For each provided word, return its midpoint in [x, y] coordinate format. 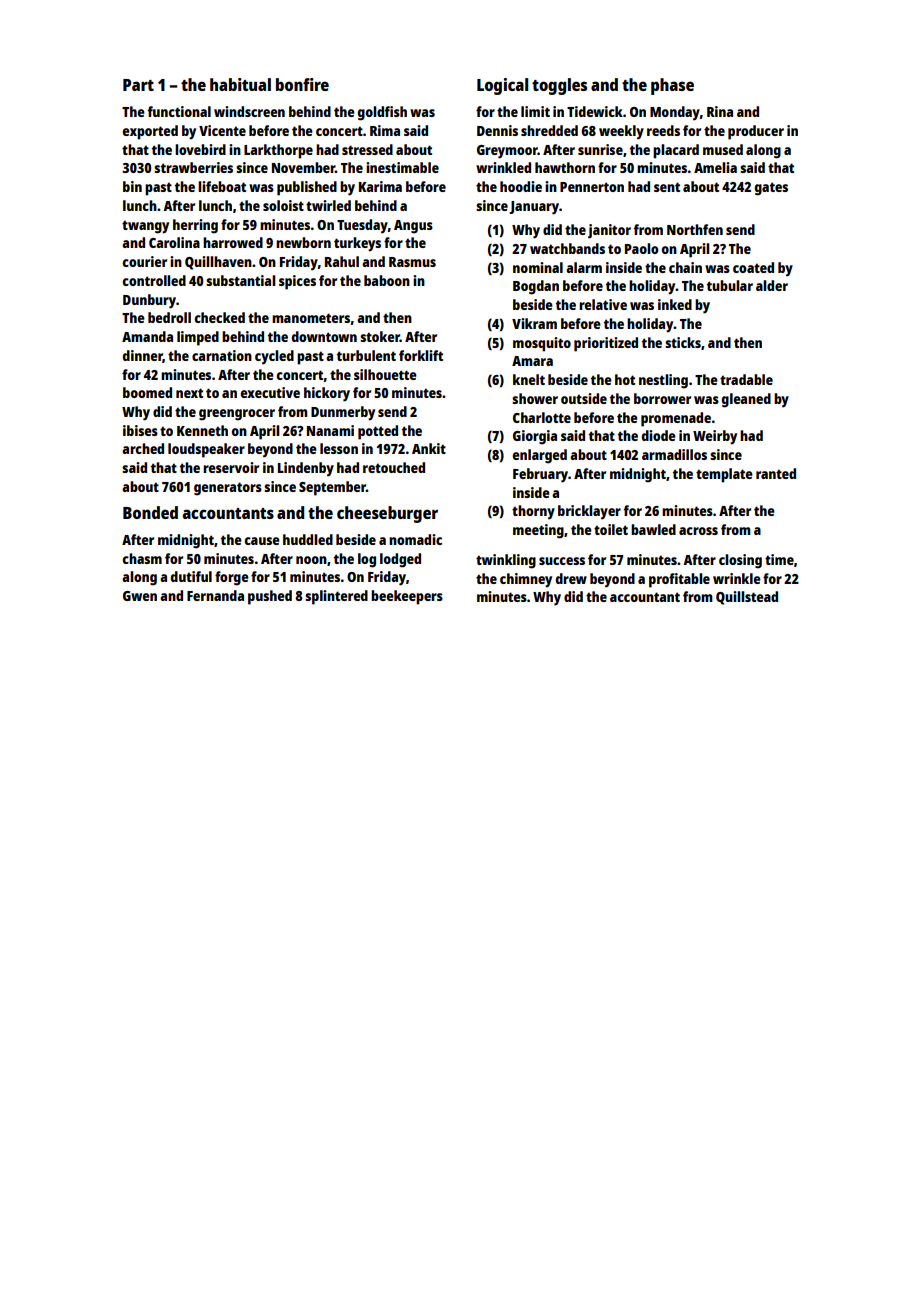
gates [771, 189]
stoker [380, 336]
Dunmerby [343, 413]
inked [675, 304]
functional [179, 111]
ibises [140, 430]
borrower [662, 398]
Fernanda [215, 595]
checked [219, 317]
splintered [336, 597]
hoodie [521, 186]
